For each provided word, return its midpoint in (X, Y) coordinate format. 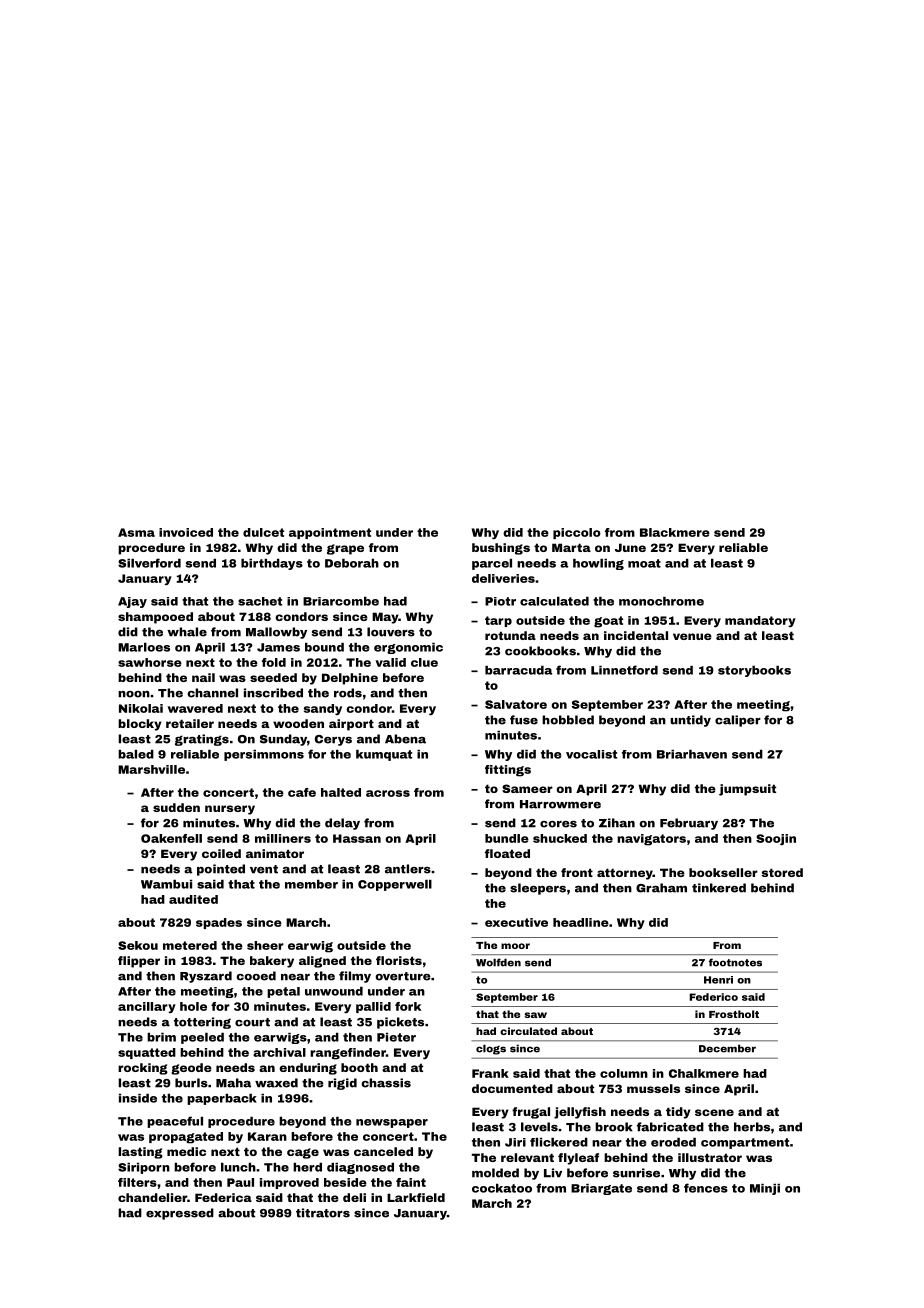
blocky (140, 725)
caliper (738, 721)
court (252, 1022)
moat (644, 563)
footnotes (735, 962)
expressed (180, 1214)
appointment (330, 533)
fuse (524, 720)
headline (581, 922)
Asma (136, 532)
